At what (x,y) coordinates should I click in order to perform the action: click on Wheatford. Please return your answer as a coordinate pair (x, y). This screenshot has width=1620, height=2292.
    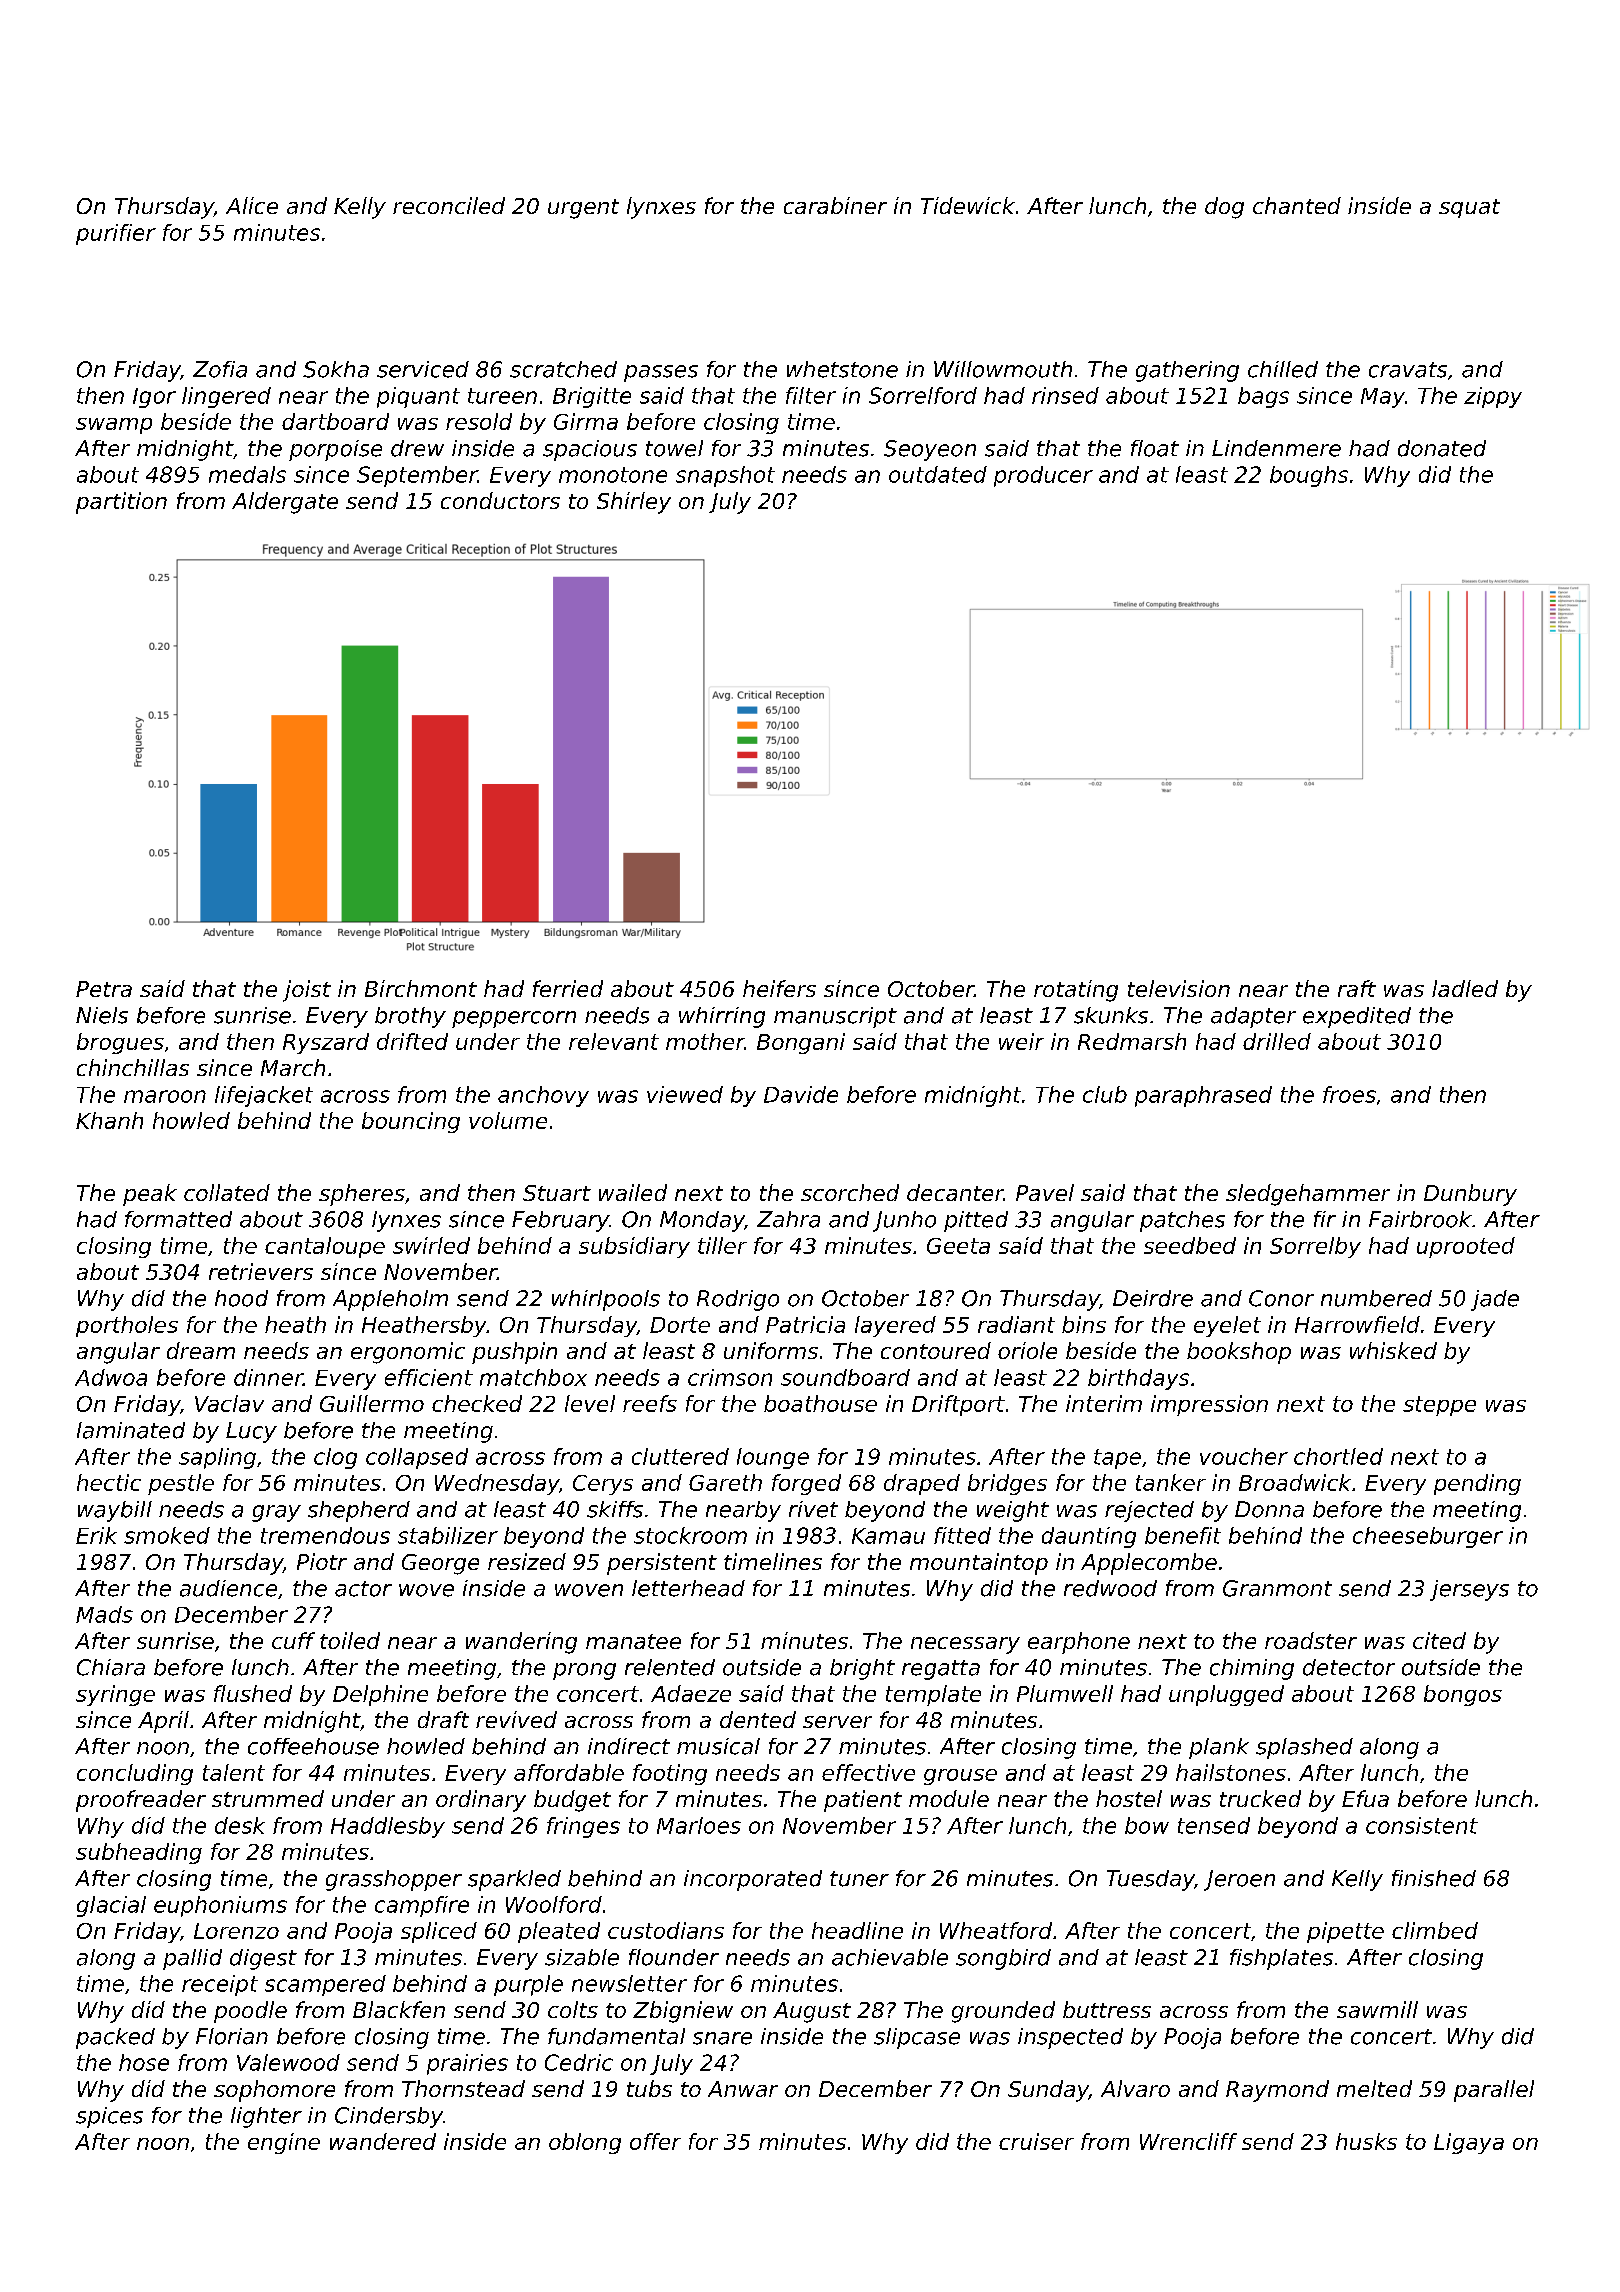
    Looking at the image, I should click on (996, 1930).
